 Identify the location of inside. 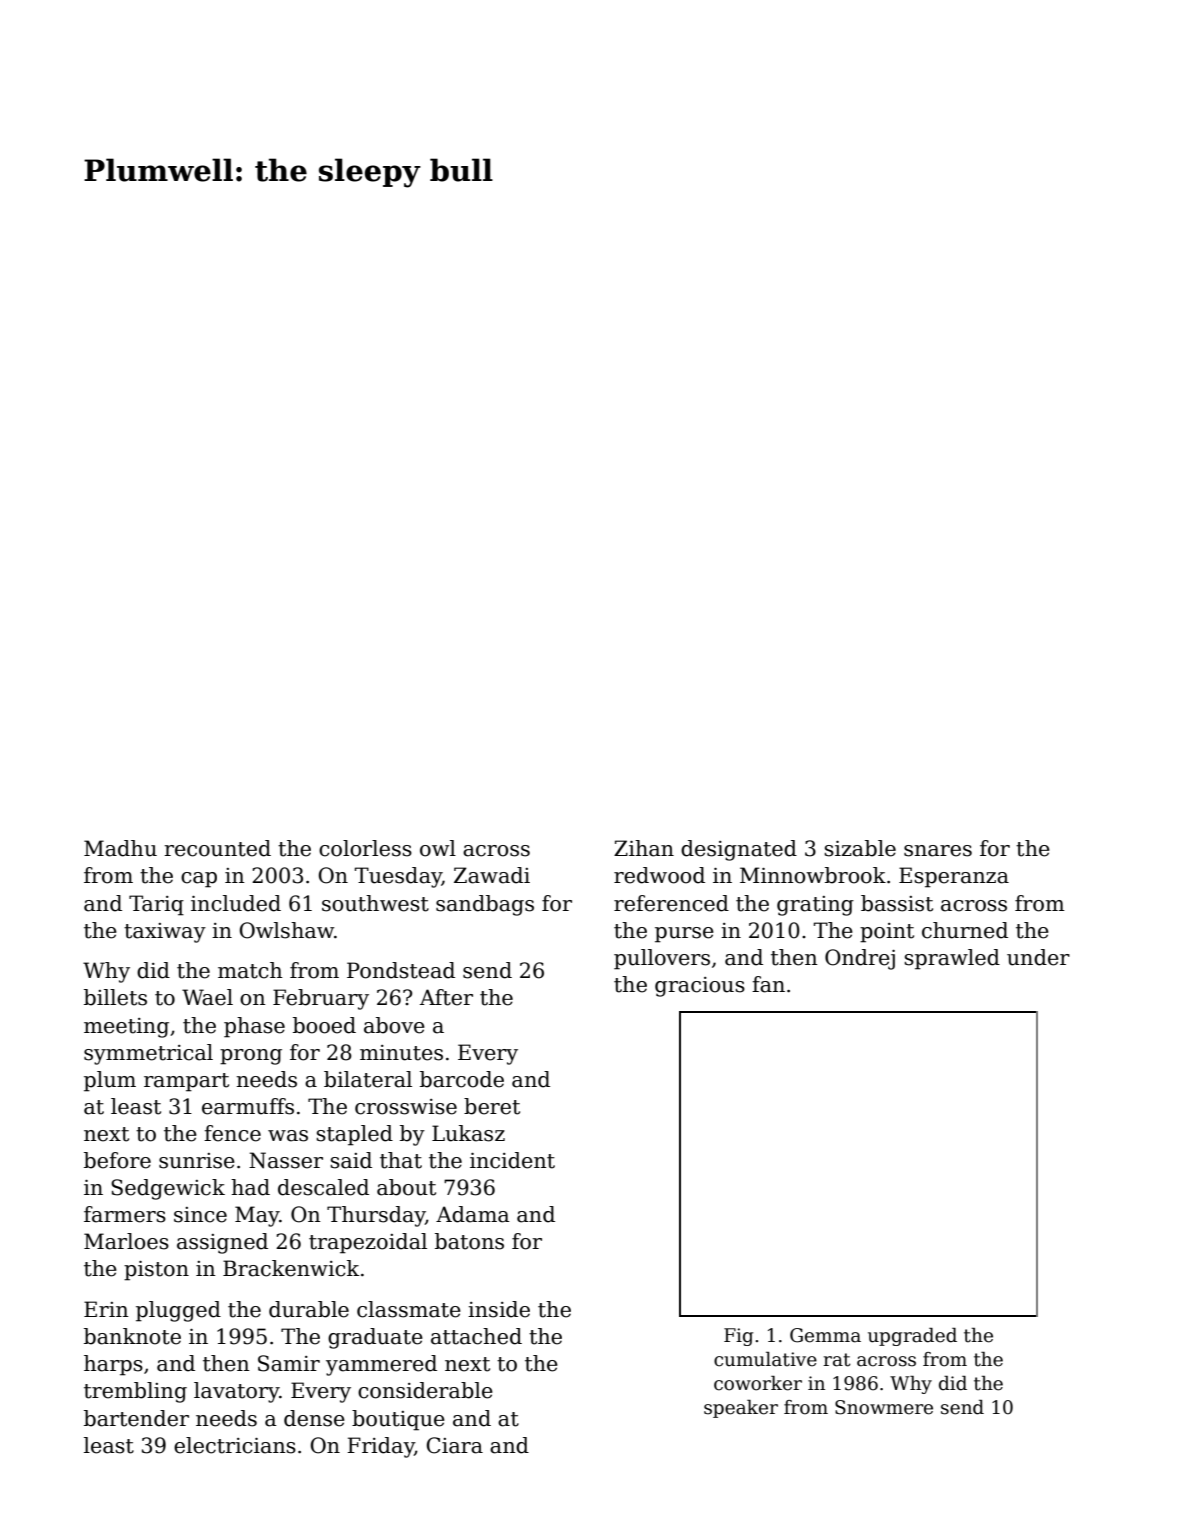
(499, 1309).
